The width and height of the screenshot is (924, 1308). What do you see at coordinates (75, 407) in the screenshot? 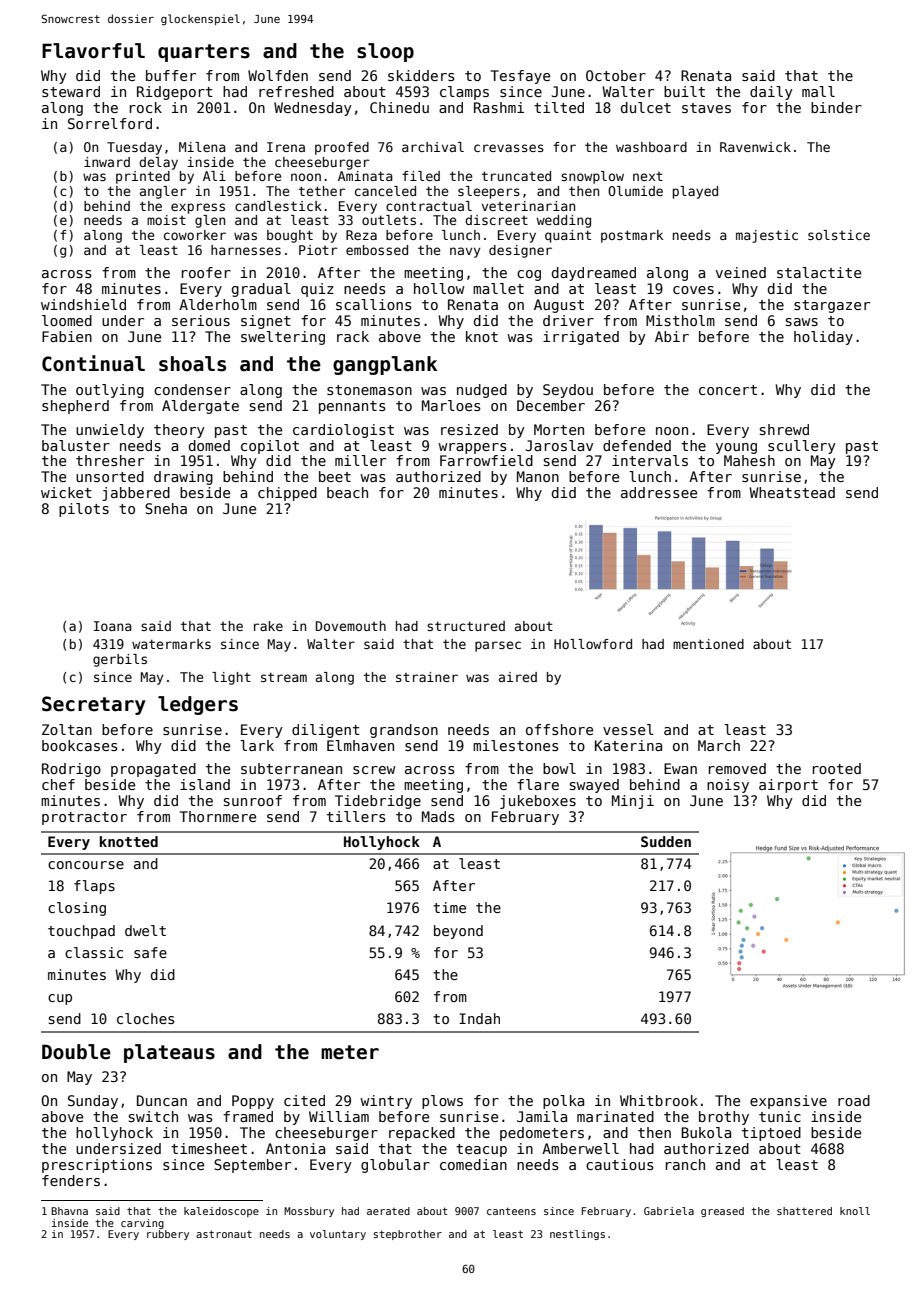
I see `shepherd` at bounding box center [75, 407].
